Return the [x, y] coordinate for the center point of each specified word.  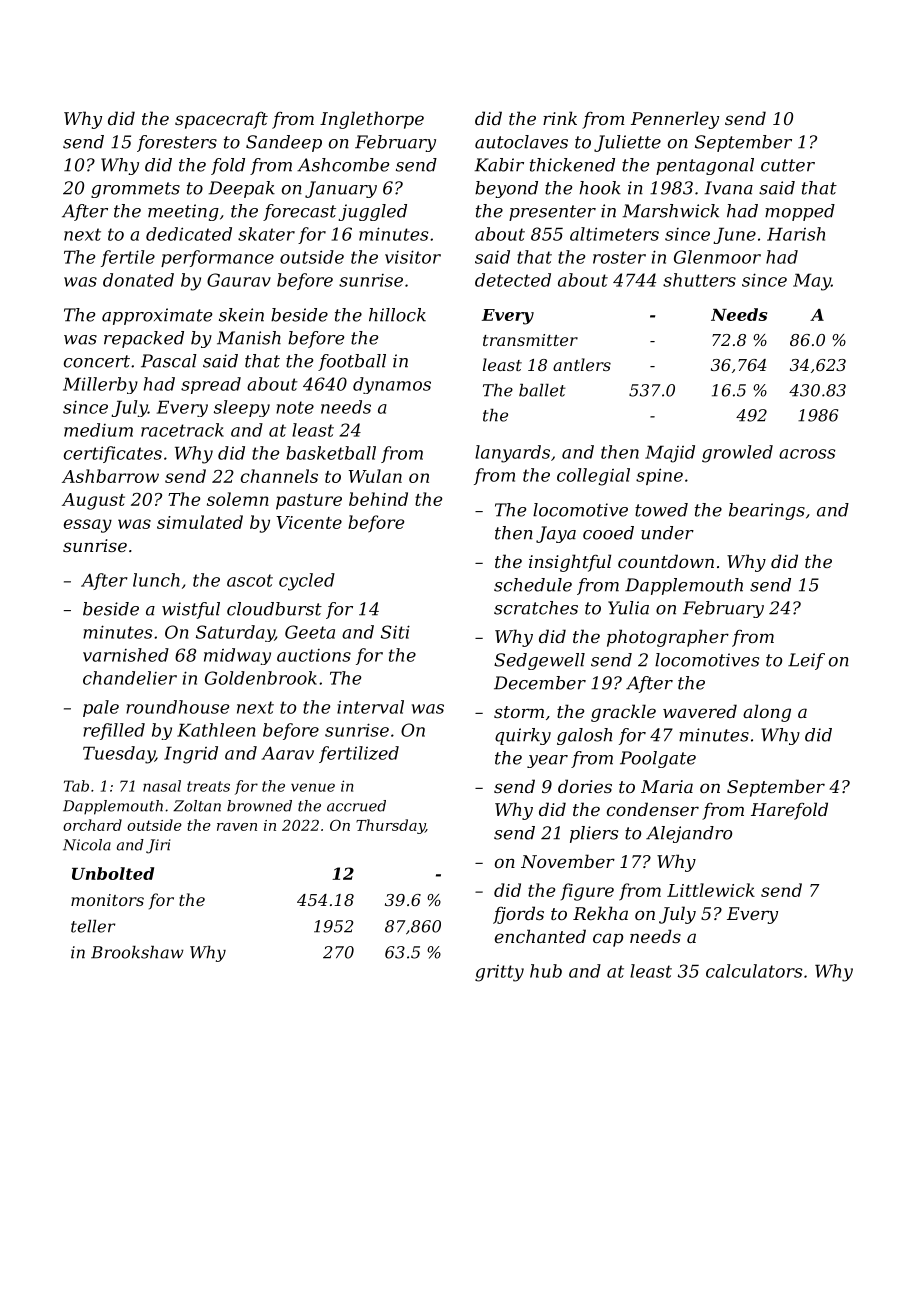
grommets [135, 190]
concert [97, 361]
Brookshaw [137, 952]
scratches [536, 608]
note [295, 407]
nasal [162, 786]
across [807, 454]
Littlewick [711, 890]
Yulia [628, 608]
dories [585, 786]
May [812, 282]
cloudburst [274, 609]
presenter [552, 213]
